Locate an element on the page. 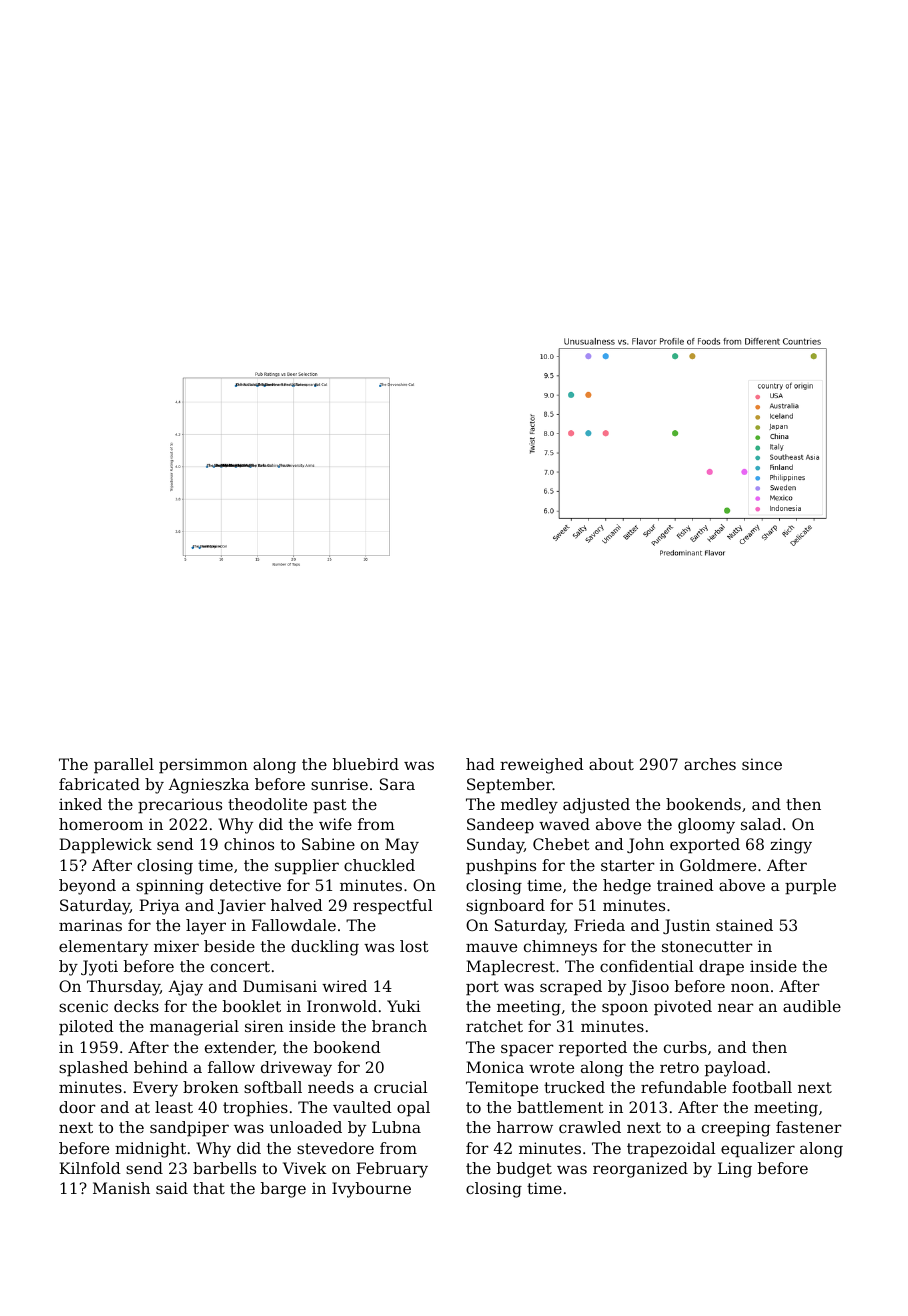 This document has width=908, height=1316. Jyoti is located at coordinates (99, 968).
